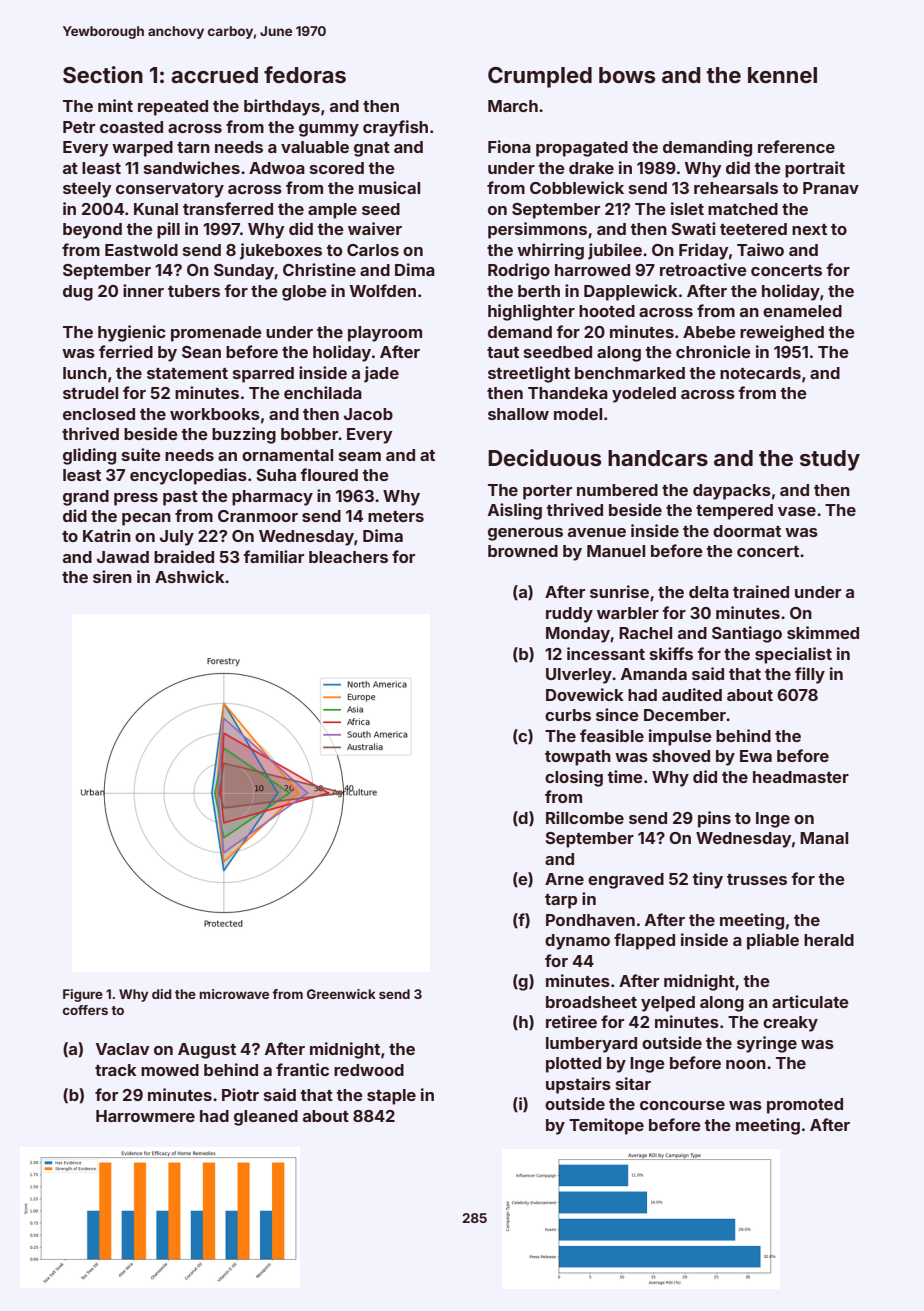  I want to click on kennel, so click(782, 75).
